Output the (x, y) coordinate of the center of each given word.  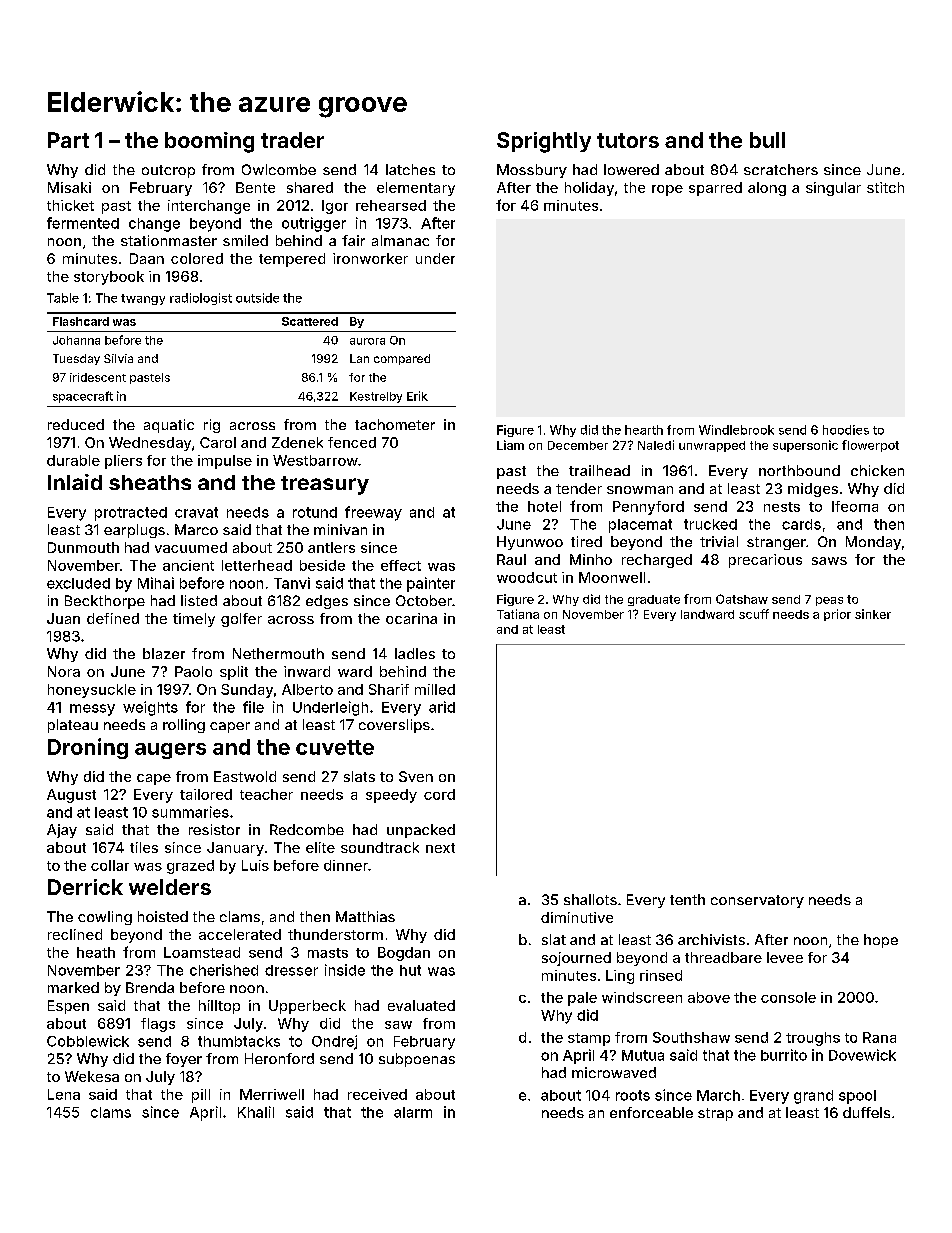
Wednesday (150, 444)
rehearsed (391, 205)
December (578, 445)
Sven (416, 776)
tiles (144, 847)
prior (837, 615)
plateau (73, 726)
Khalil (256, 1112)
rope (667, 190)
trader (292, 140)
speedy (391, 796)
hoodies (846, 430)
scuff (754, 614)
